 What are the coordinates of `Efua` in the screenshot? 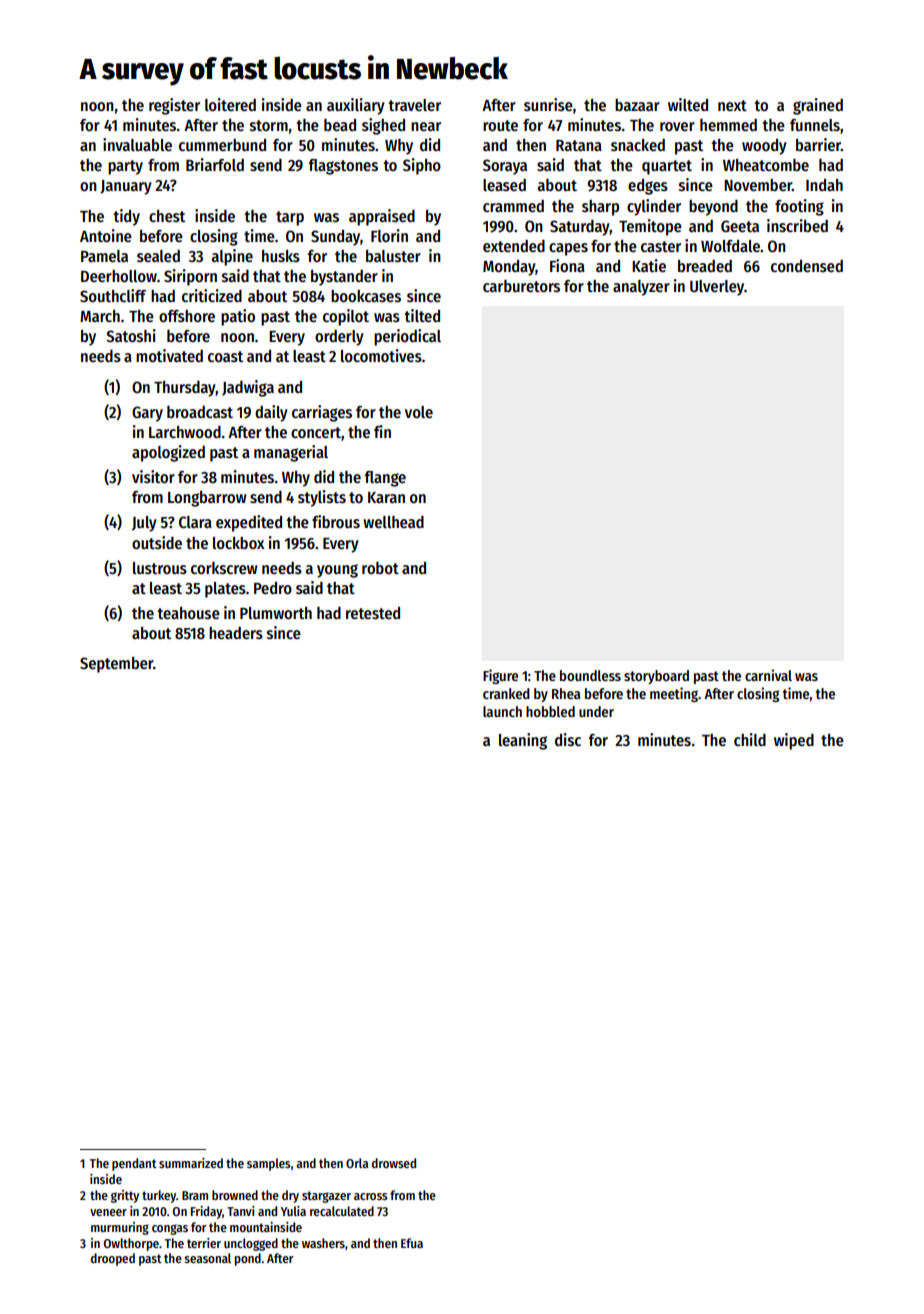 It's located at (412, 1243).
